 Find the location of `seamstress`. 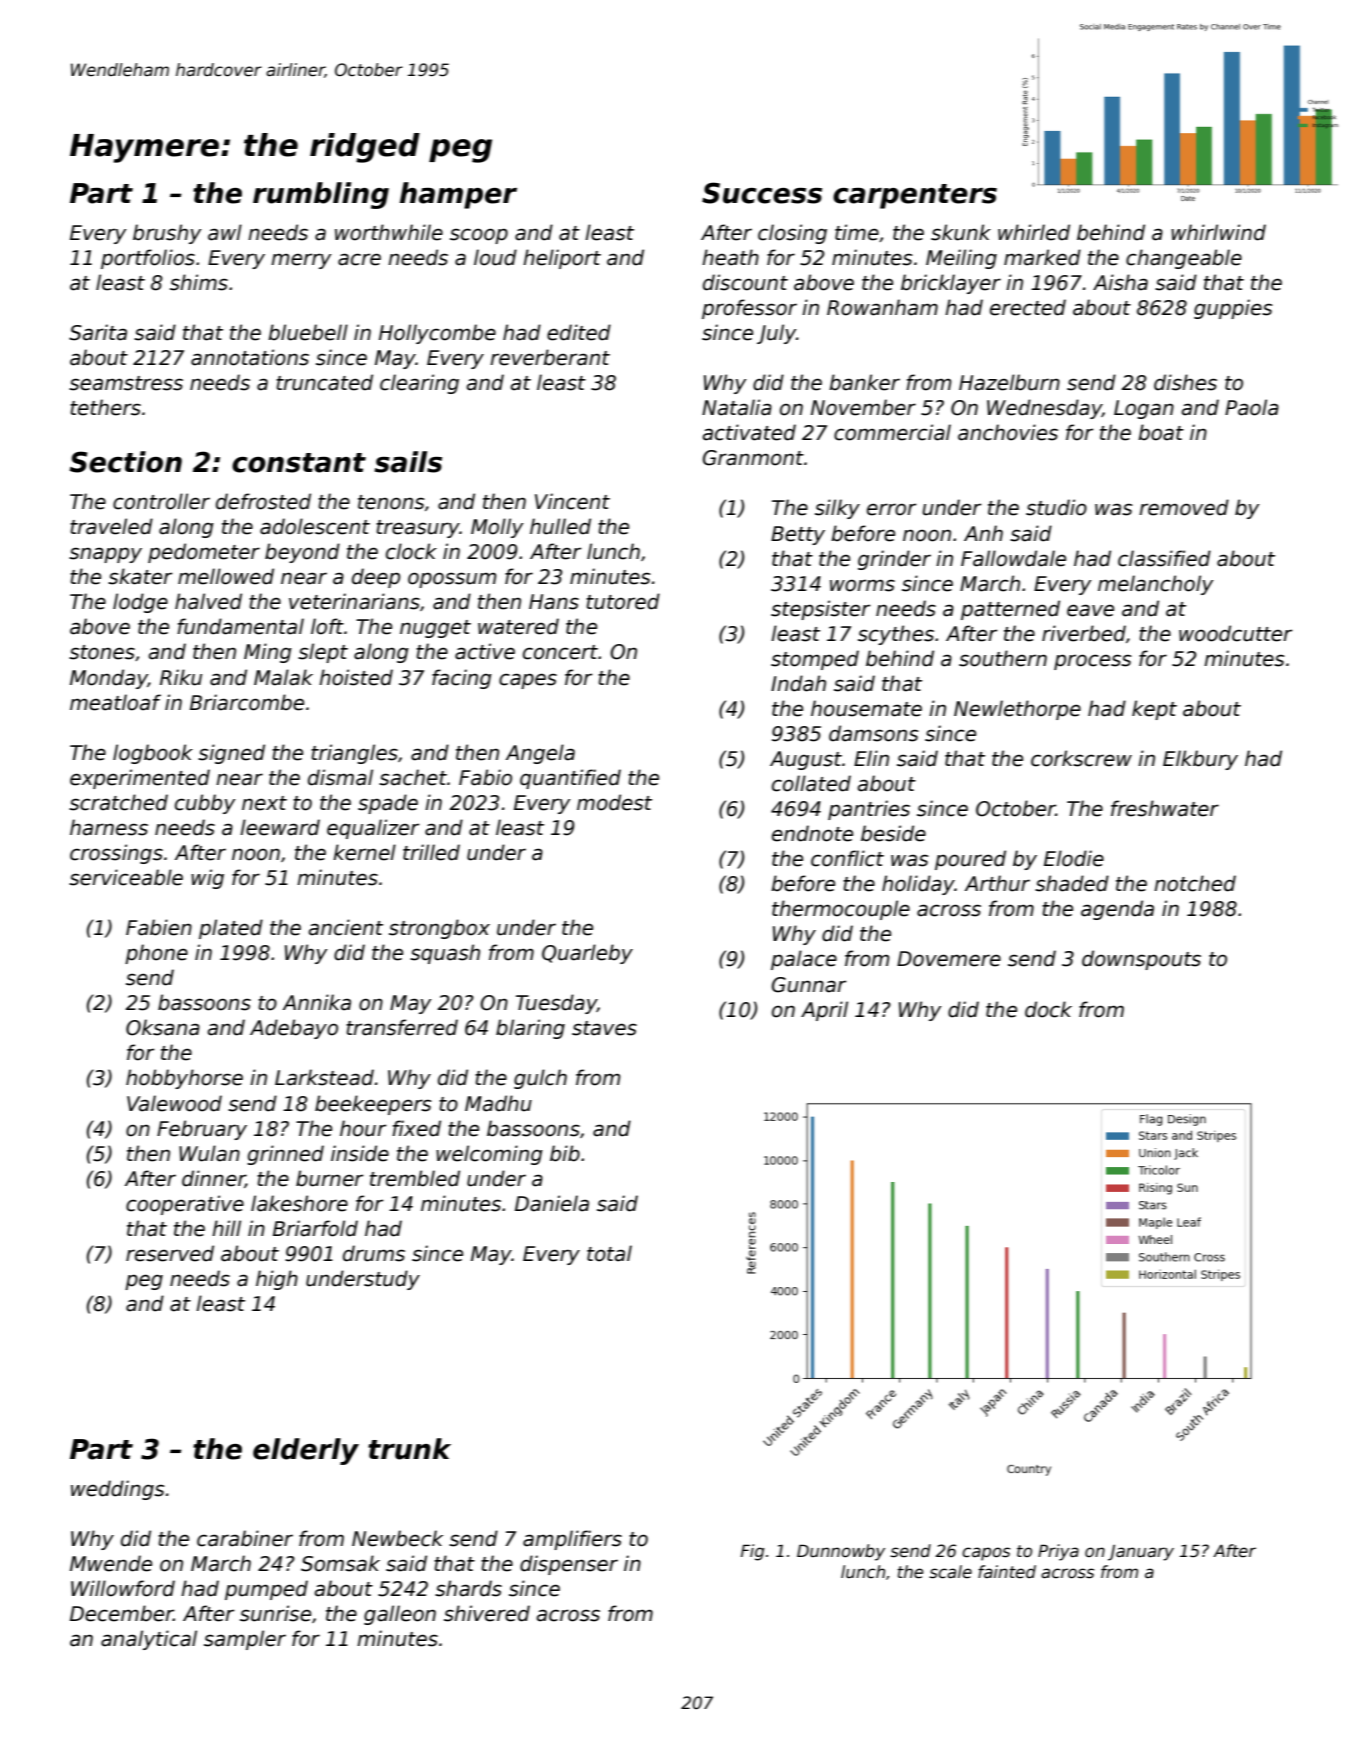

seamstress is located at coordinates (126, 383).
